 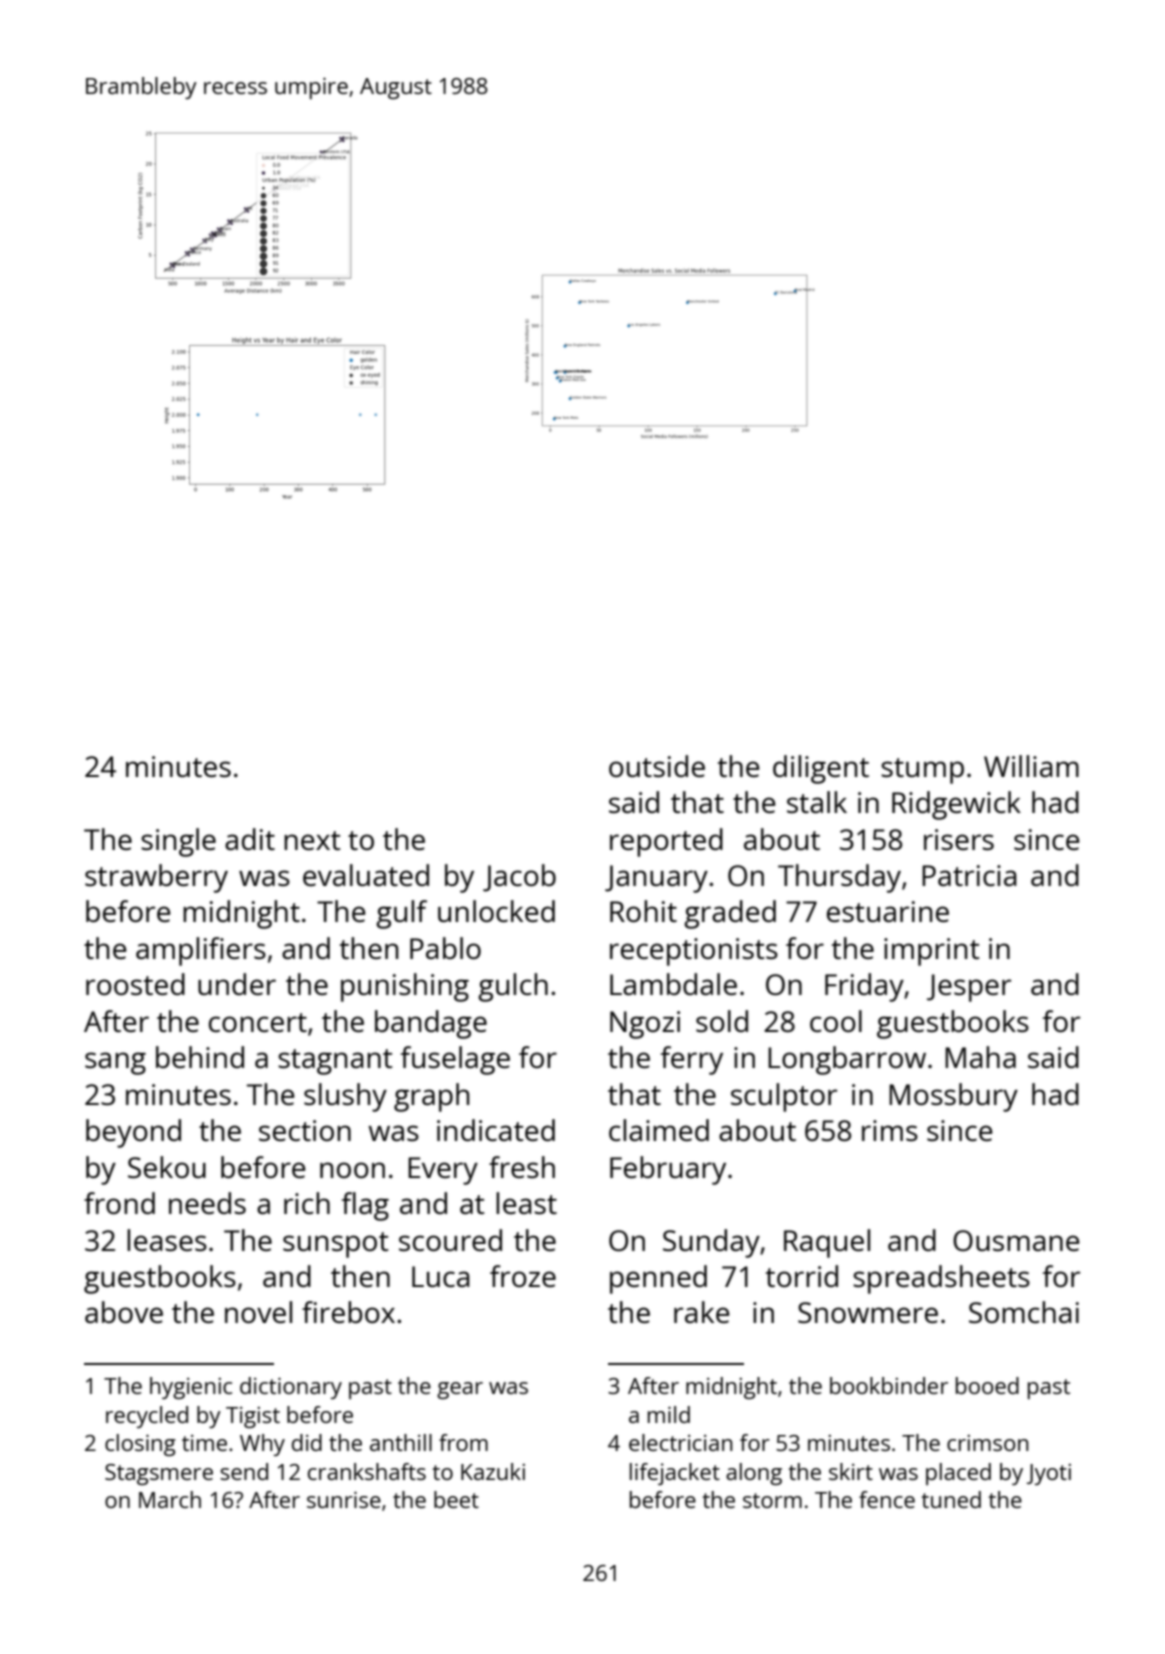 What do you see at coordinates (159, 1474) in the image?
I see `Stagsmere` at bounding box center [159, 1474].
